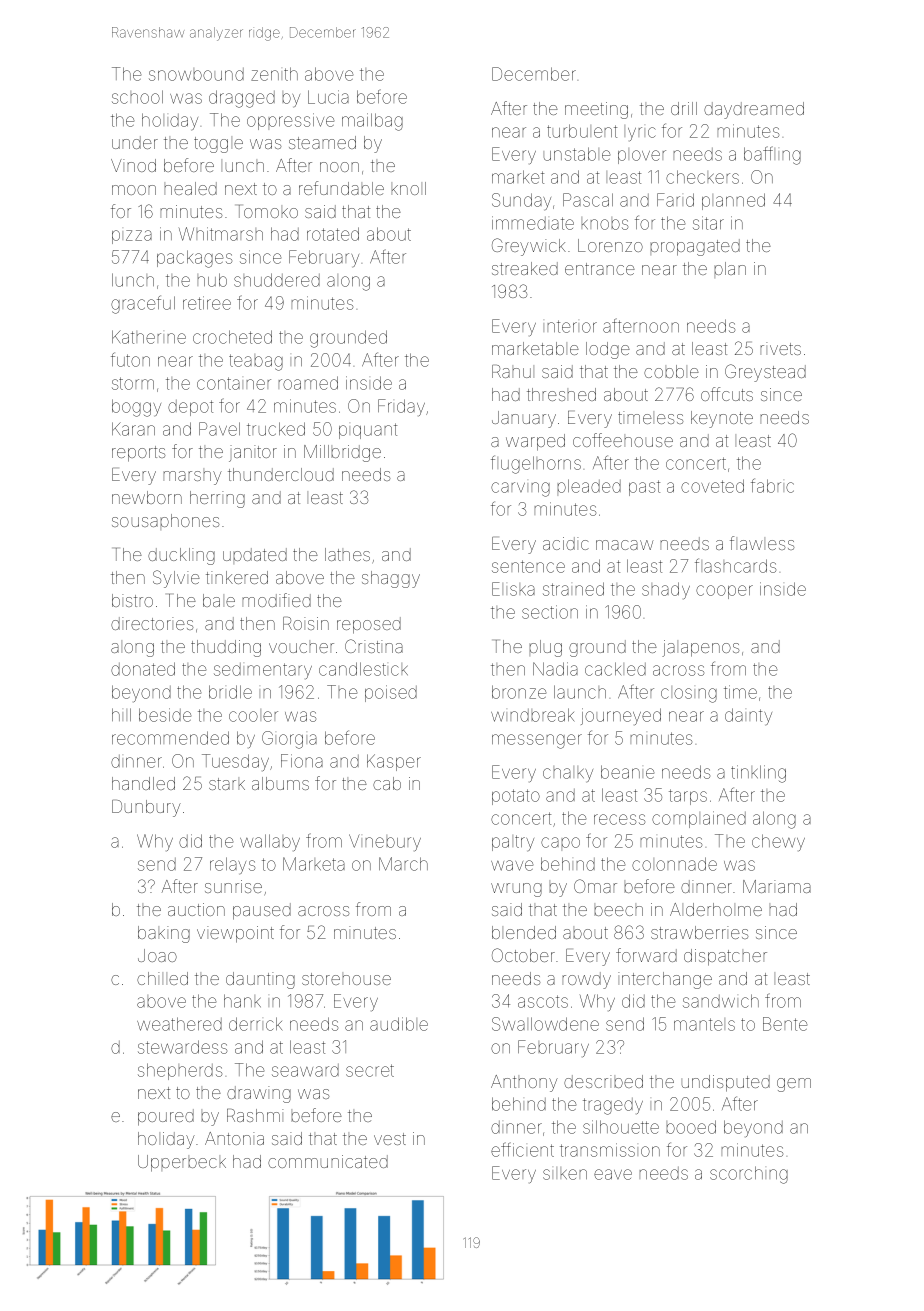 Image resolution: width=924 pixels, height=1311 pixels. Describe the element at coordinates (765, 373) in the document. I see `Greystead` at that location.
